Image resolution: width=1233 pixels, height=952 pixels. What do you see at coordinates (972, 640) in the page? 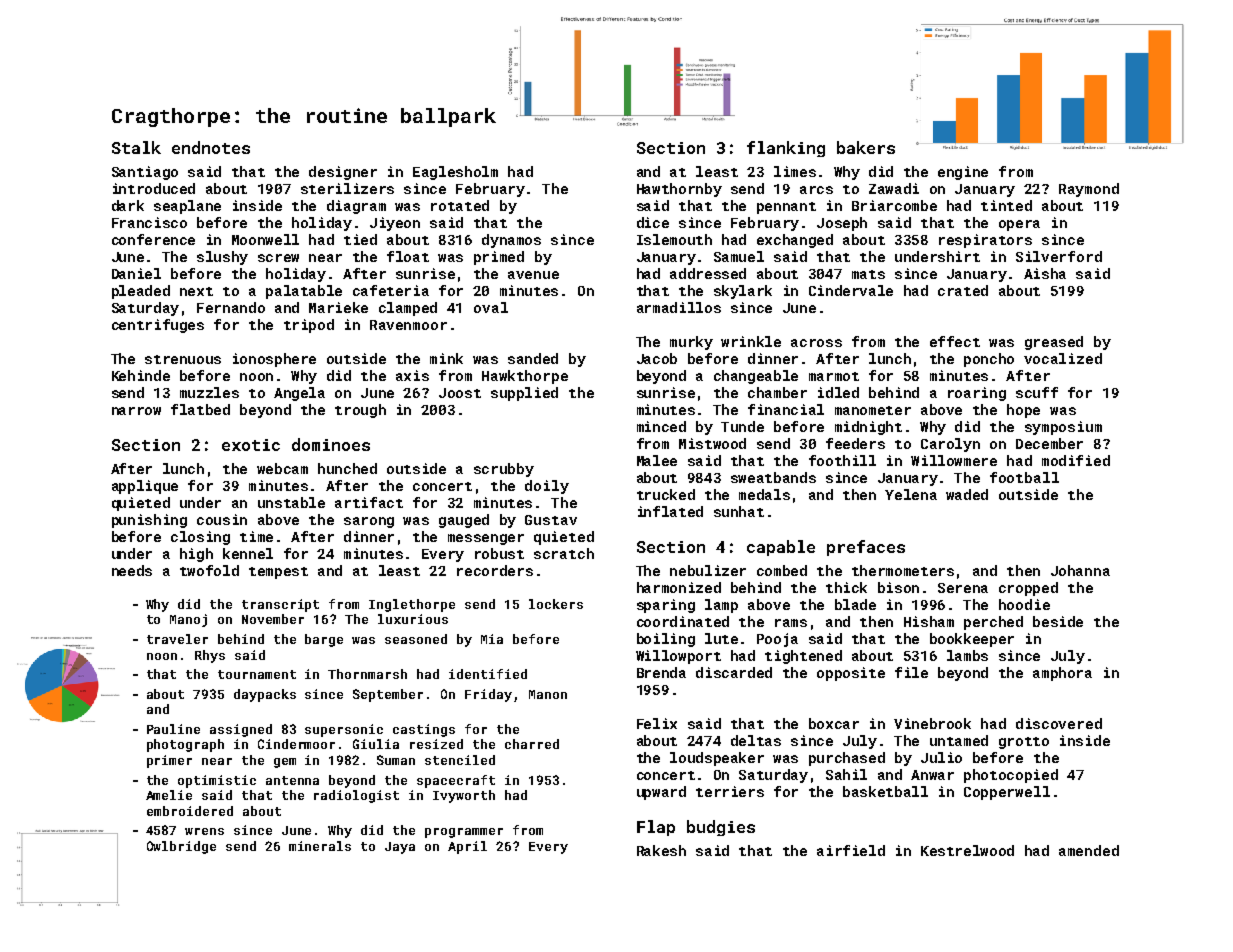
I see `bookkeeper` at bounding box center [972, 640].
